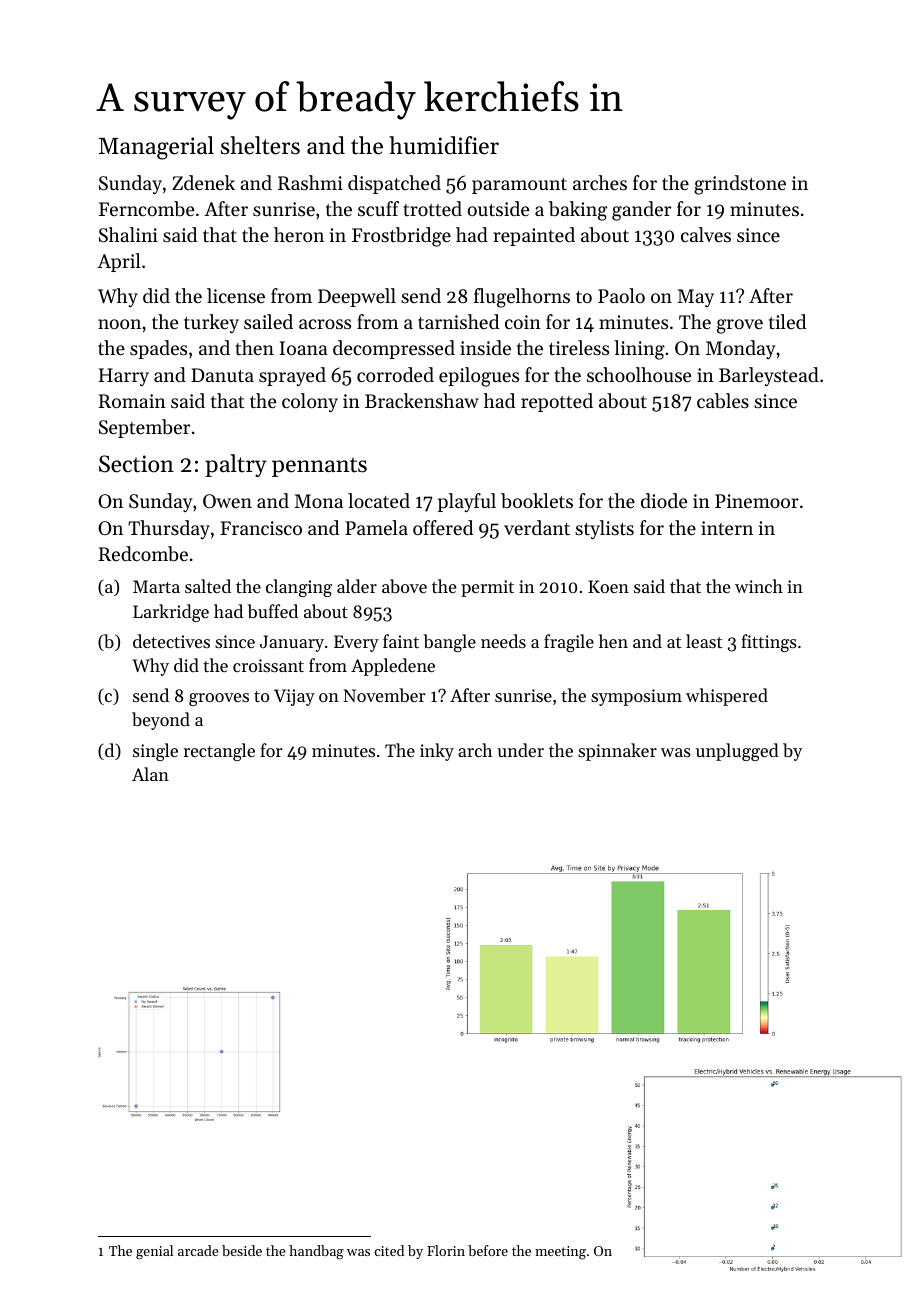 Image resolution: width=924 pixels, height=1314 pixels. I want to click on inky, so click(437, 752).
